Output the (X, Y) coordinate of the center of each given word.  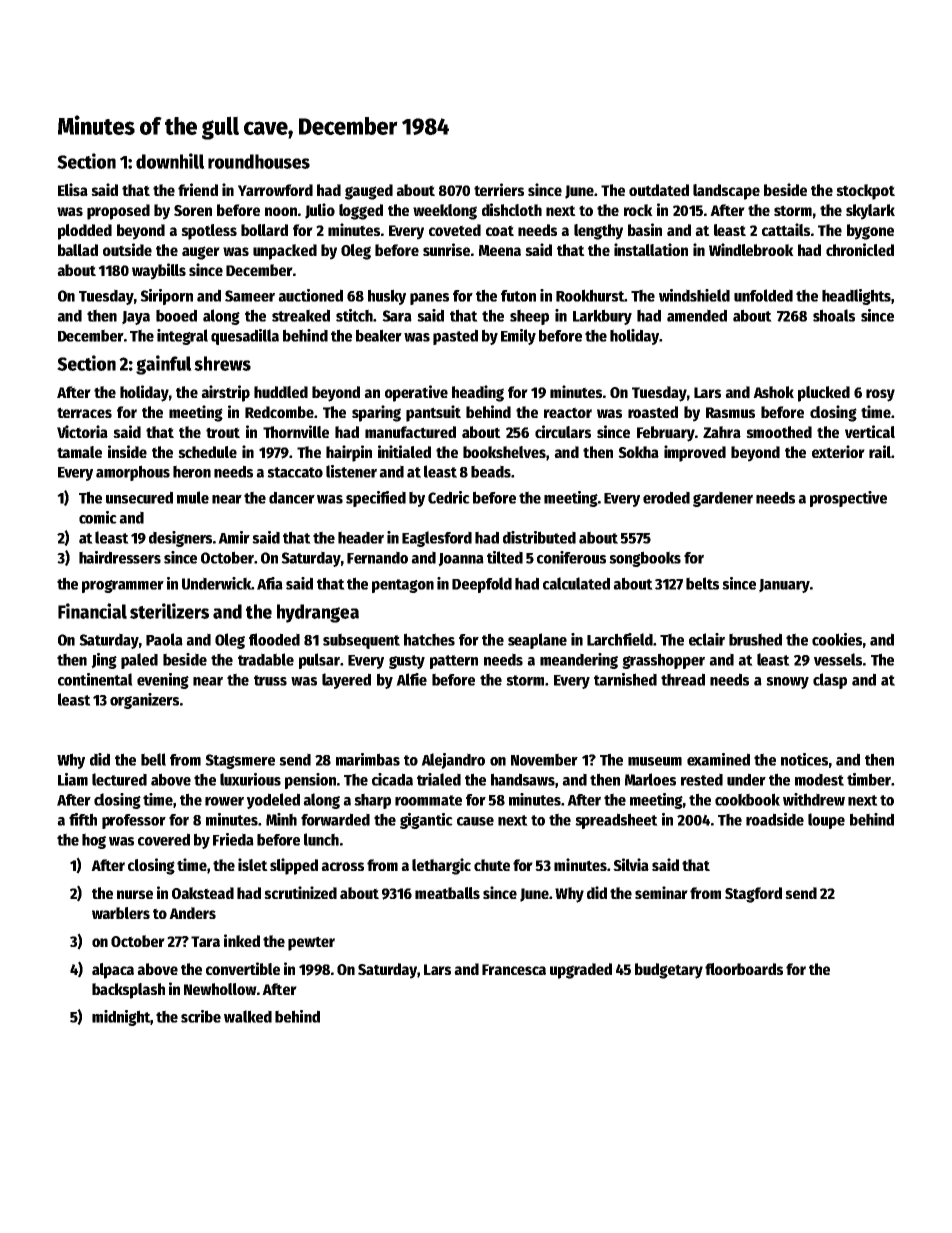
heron (192, 471)
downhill (170, 161)
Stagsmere (240, 761)
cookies (837, 639)
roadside (775, 819)
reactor (568, 412)
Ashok (773, 392)
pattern (454, 662)
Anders (192, 913)
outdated (659, 190)
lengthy (598, 232)
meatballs (447, 893)
